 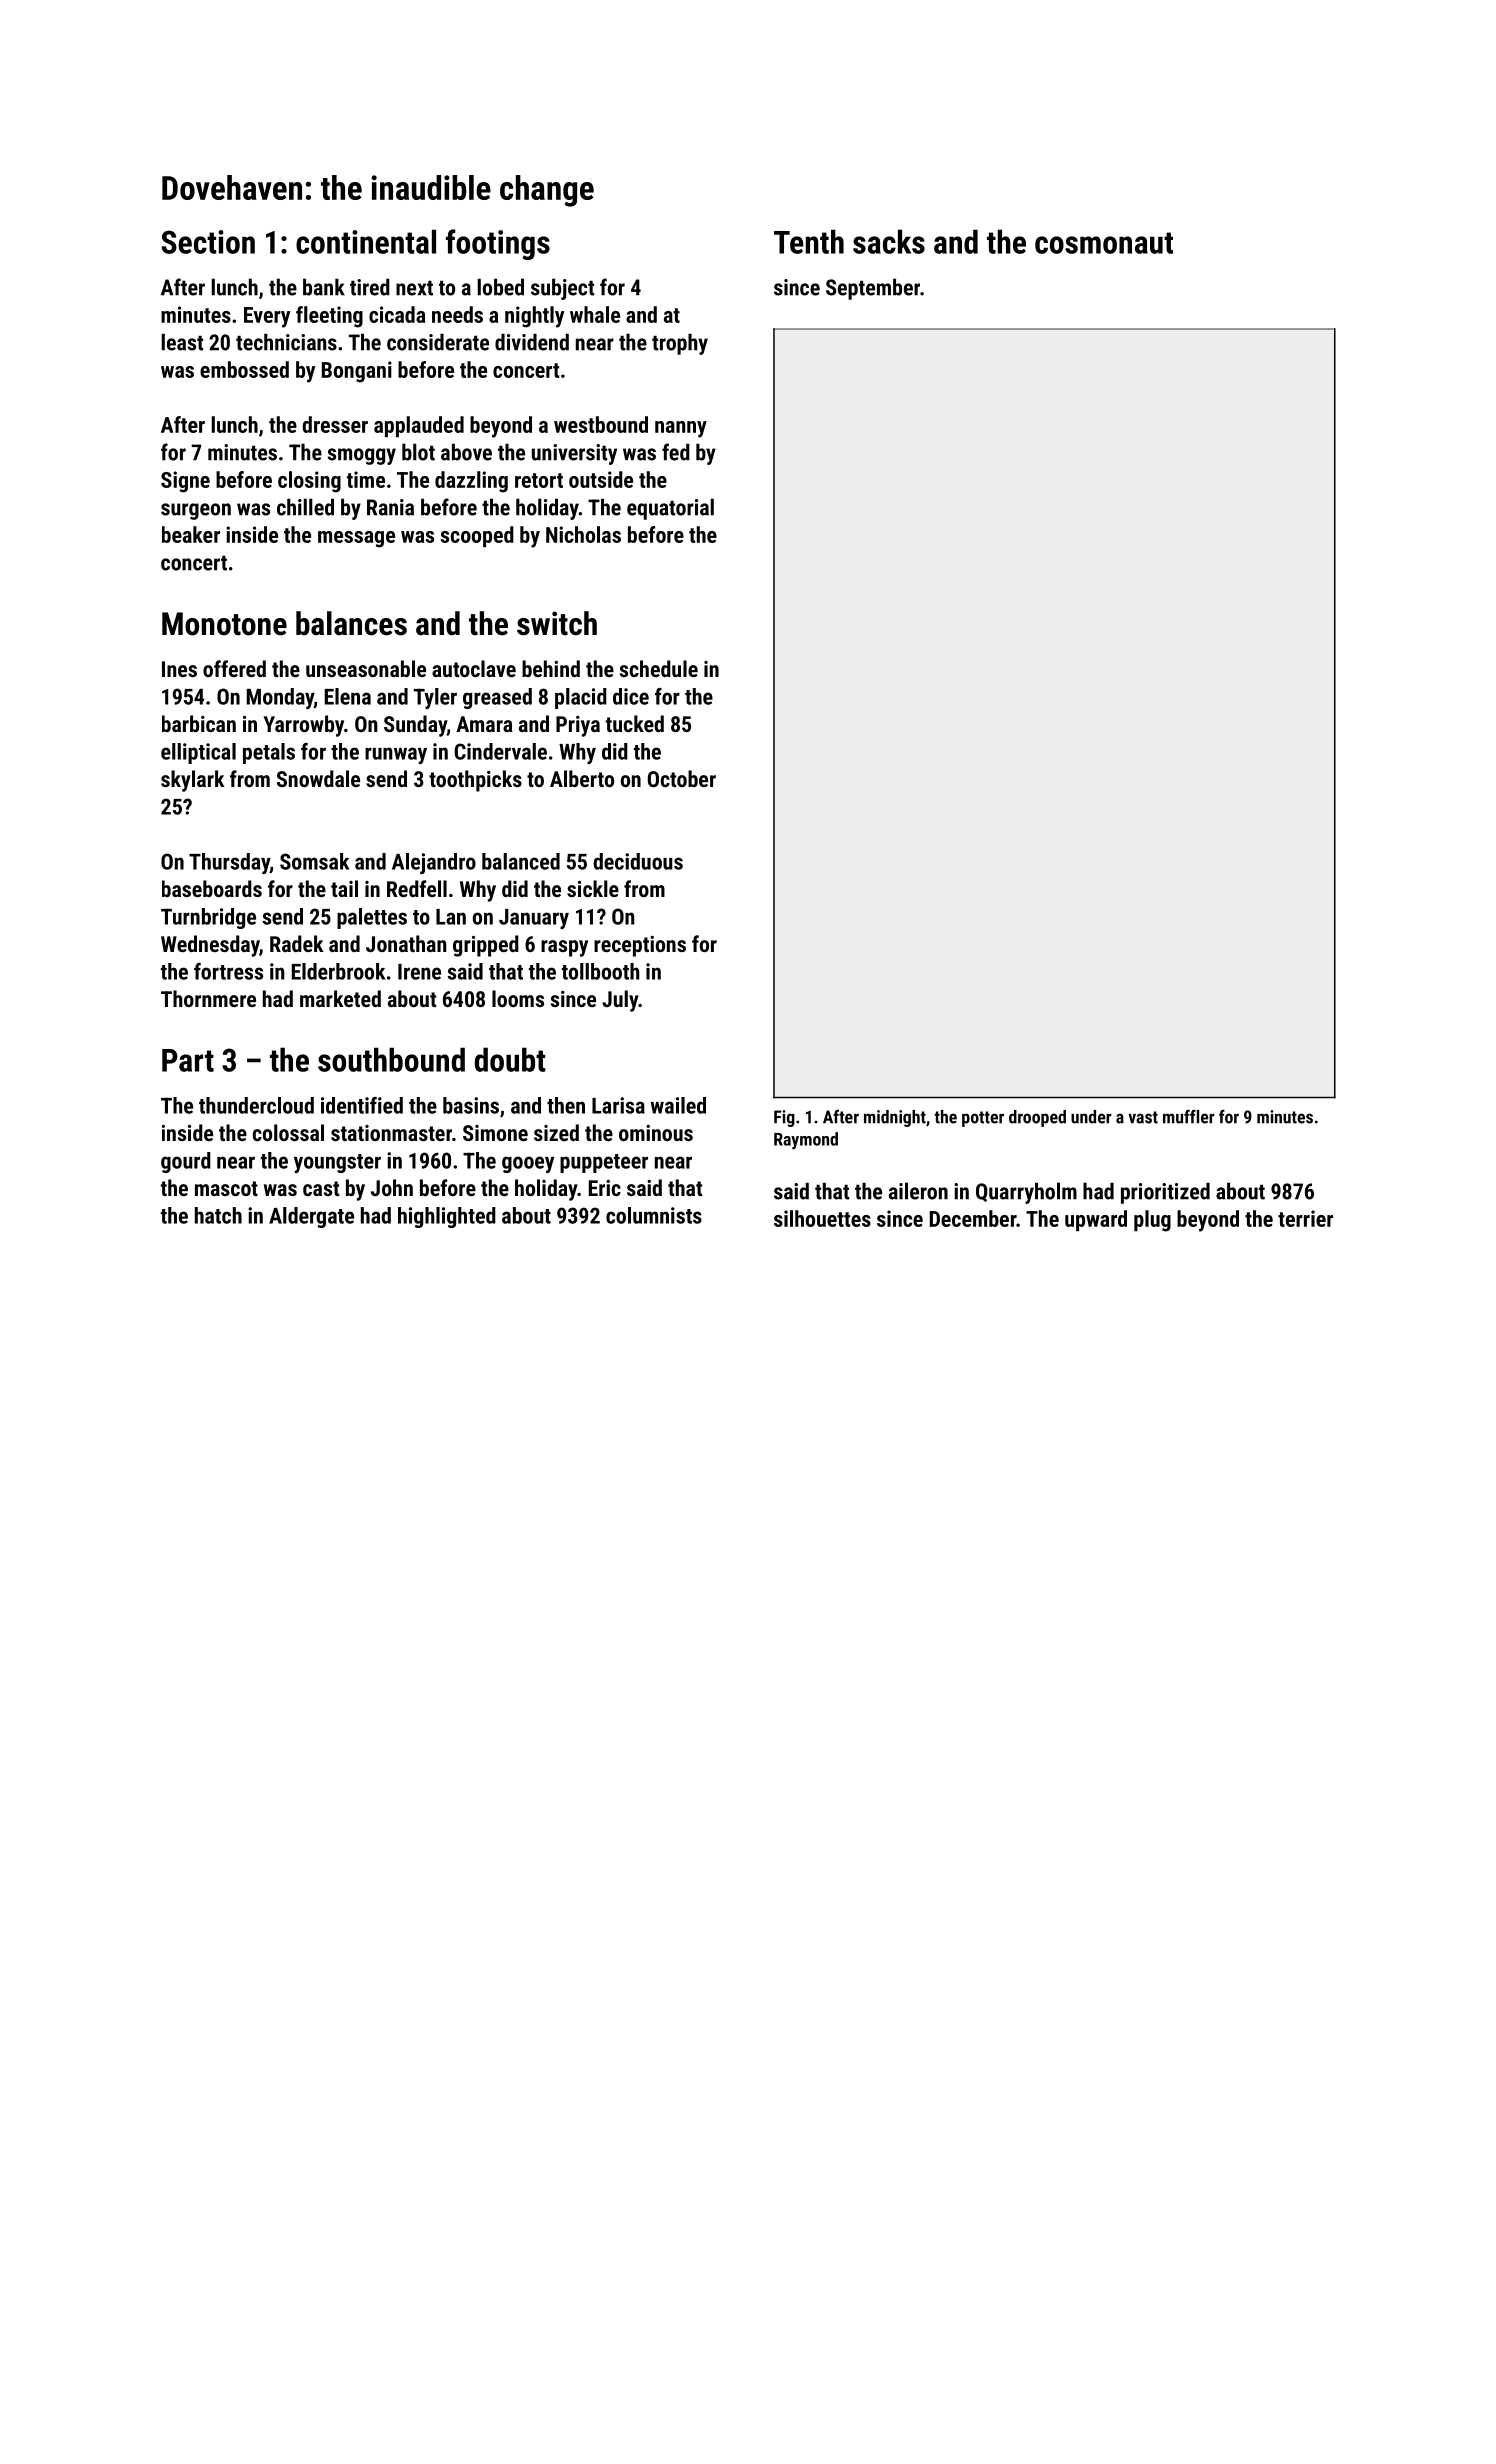 I want to click on cosmonaut, so click(x=1104, y=243).
